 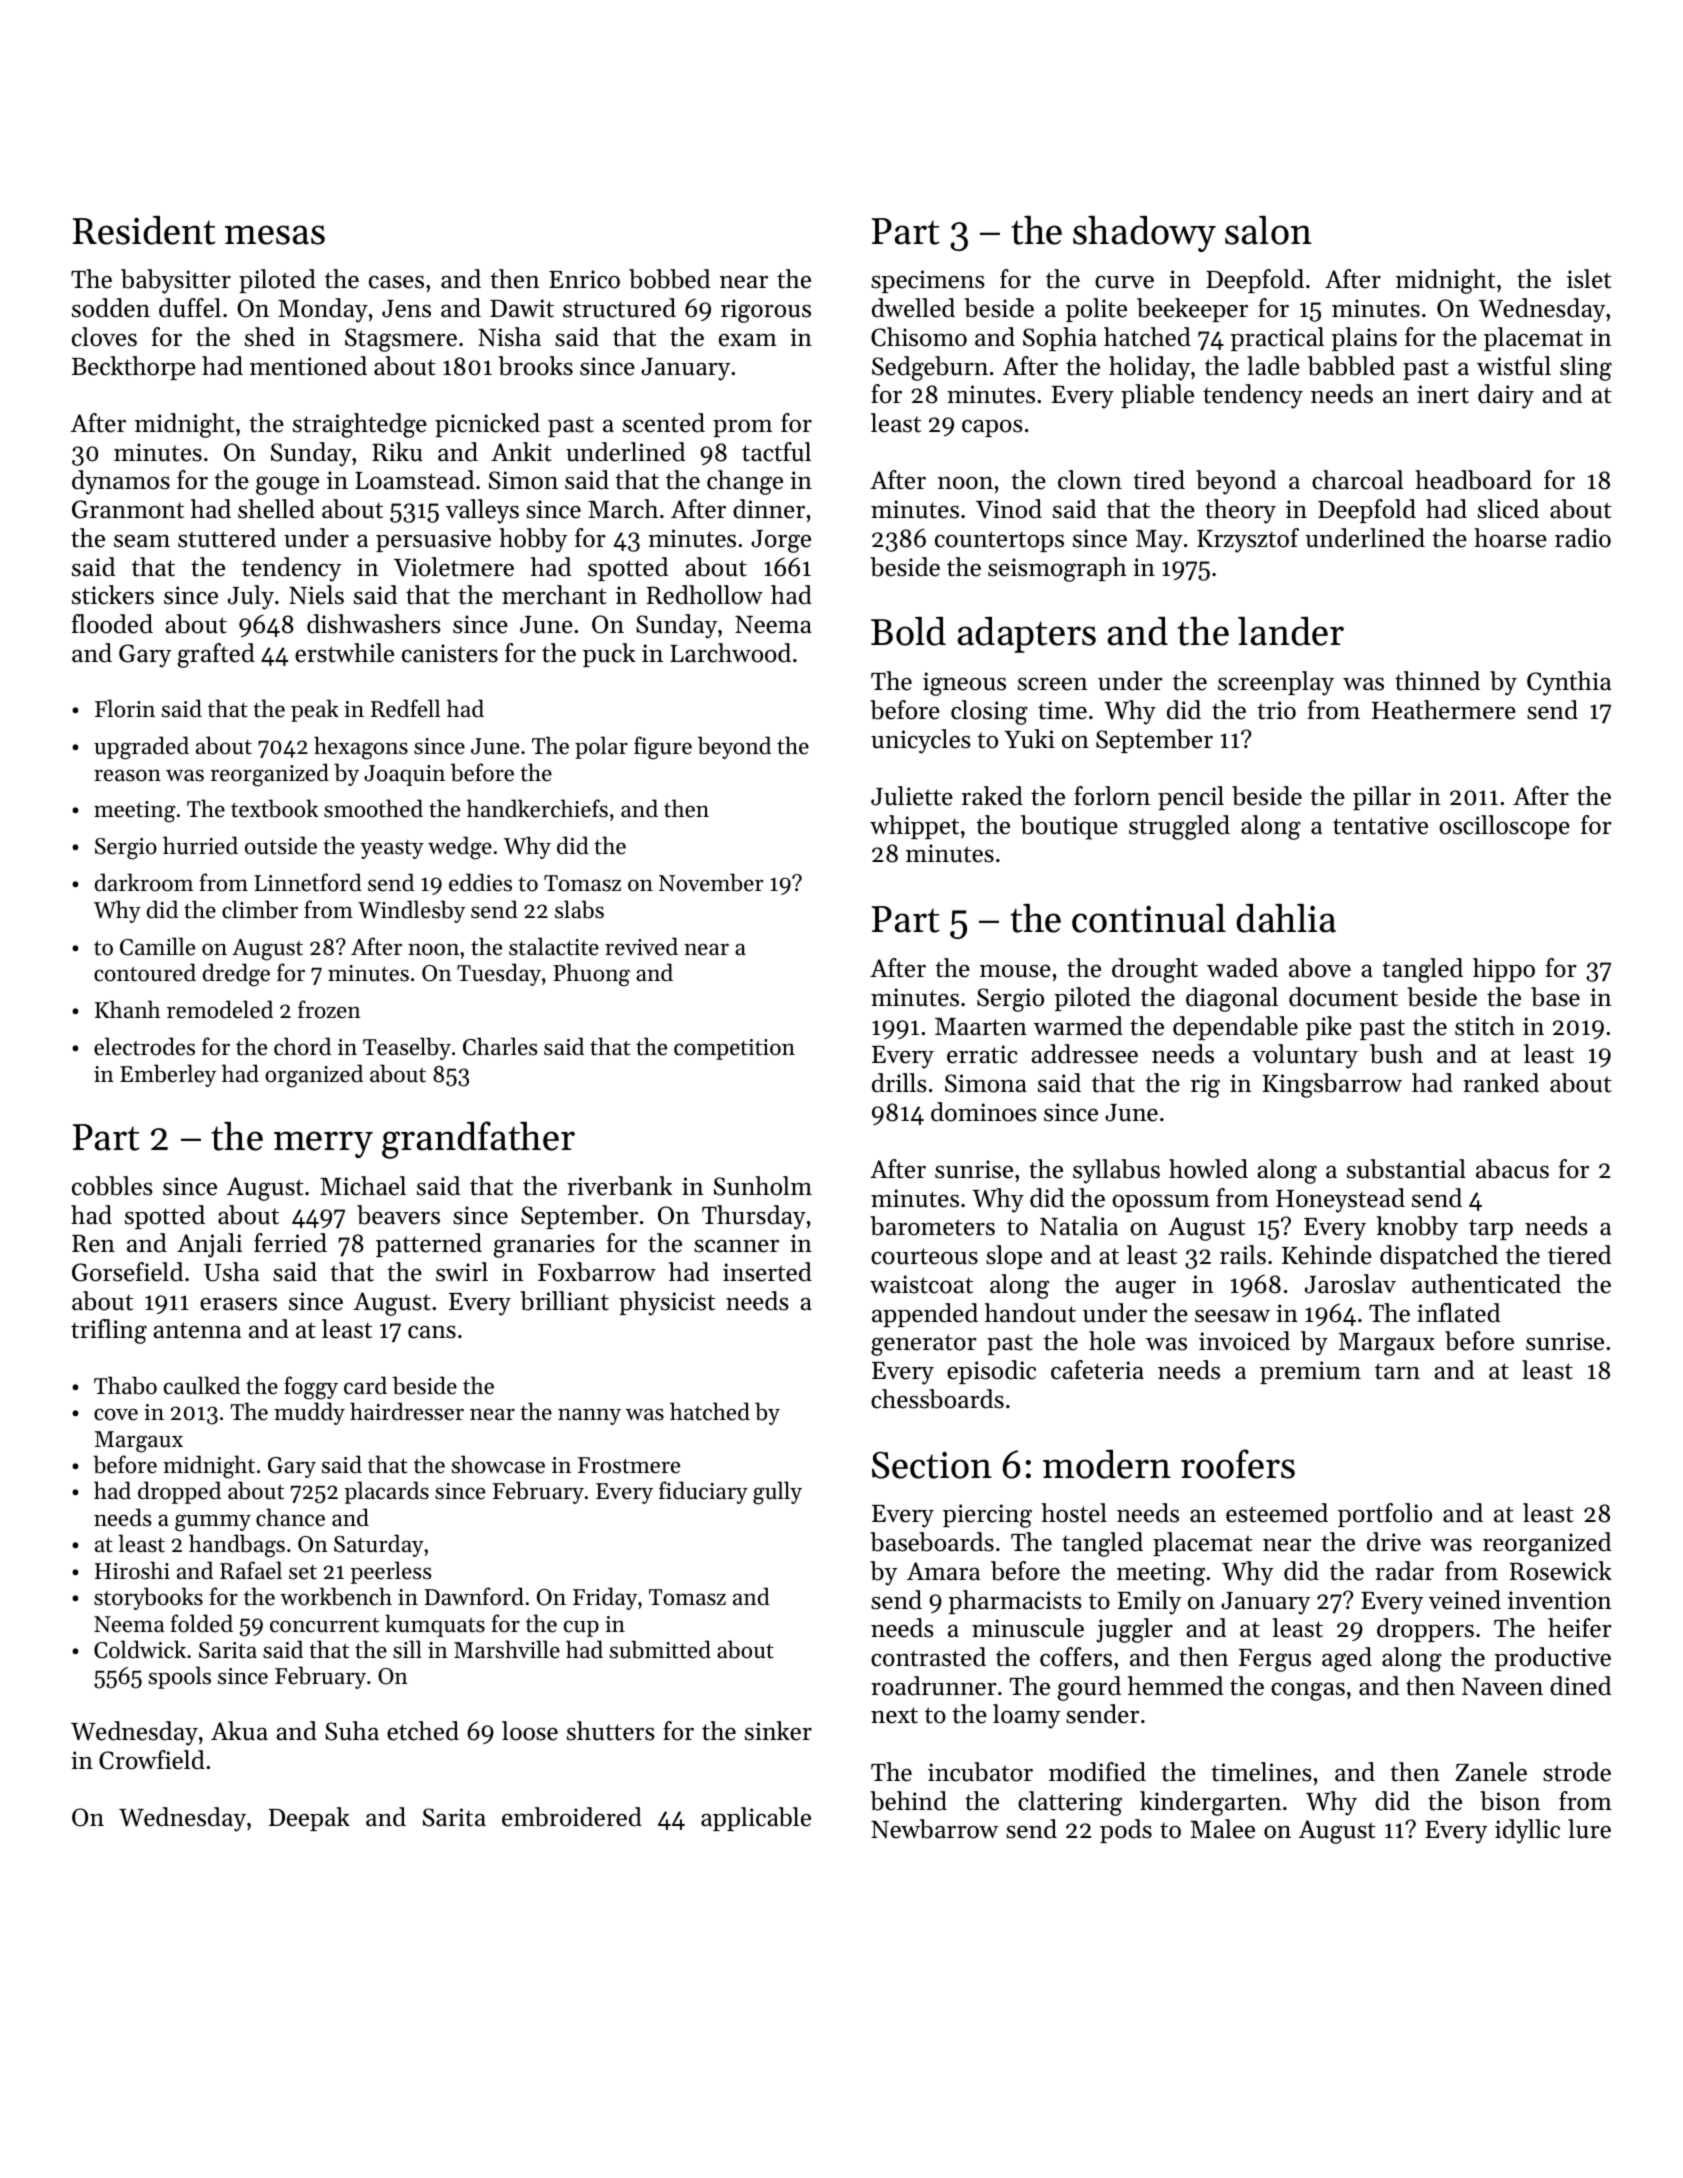 I want to click on darkroom, so click(x=144, y=882).
